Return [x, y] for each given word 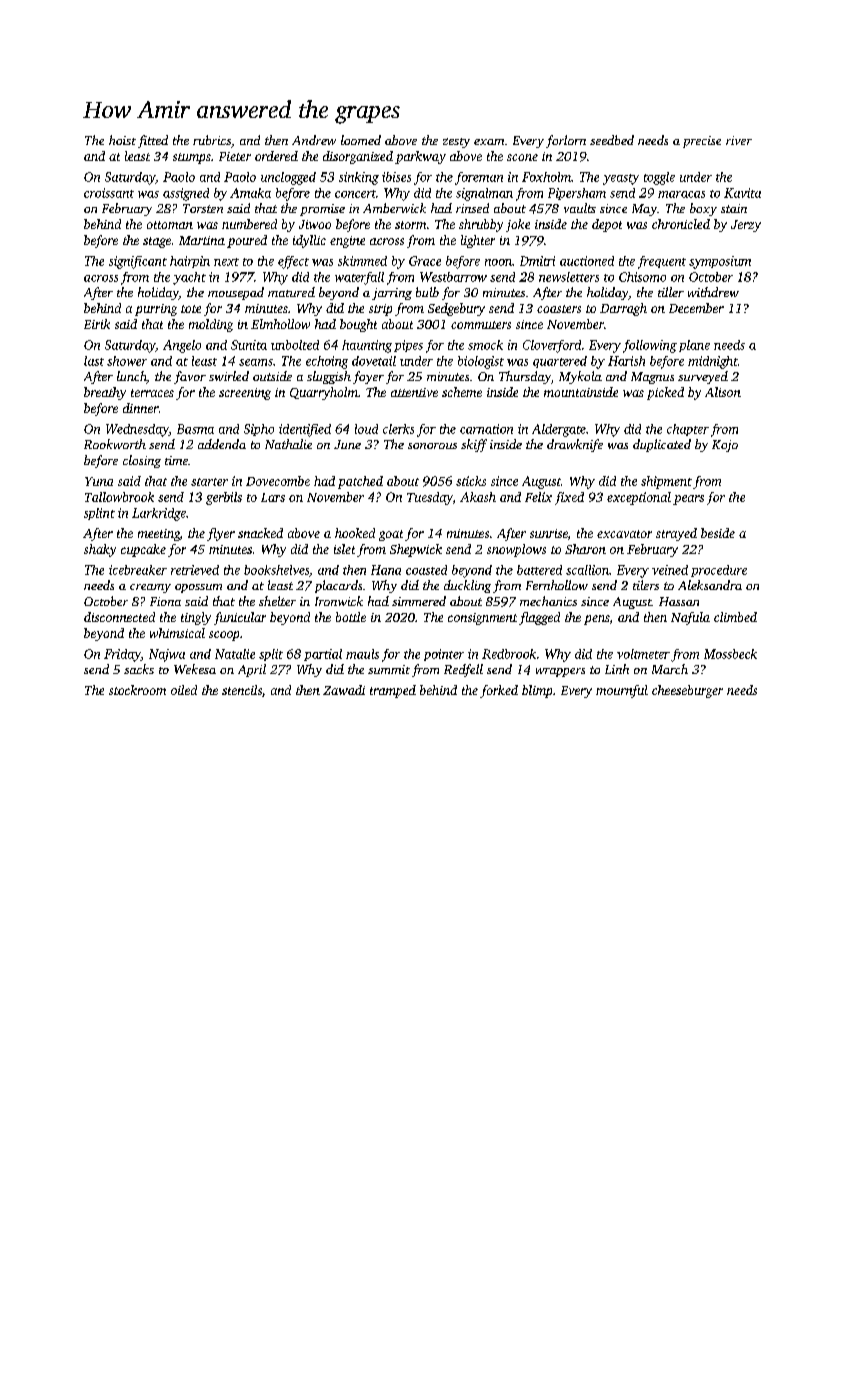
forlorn [566, 141]
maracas [681, 194]
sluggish [329, 377]
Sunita [249, 345]
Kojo [725, 446]
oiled [184, 690]
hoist [122, 140]
